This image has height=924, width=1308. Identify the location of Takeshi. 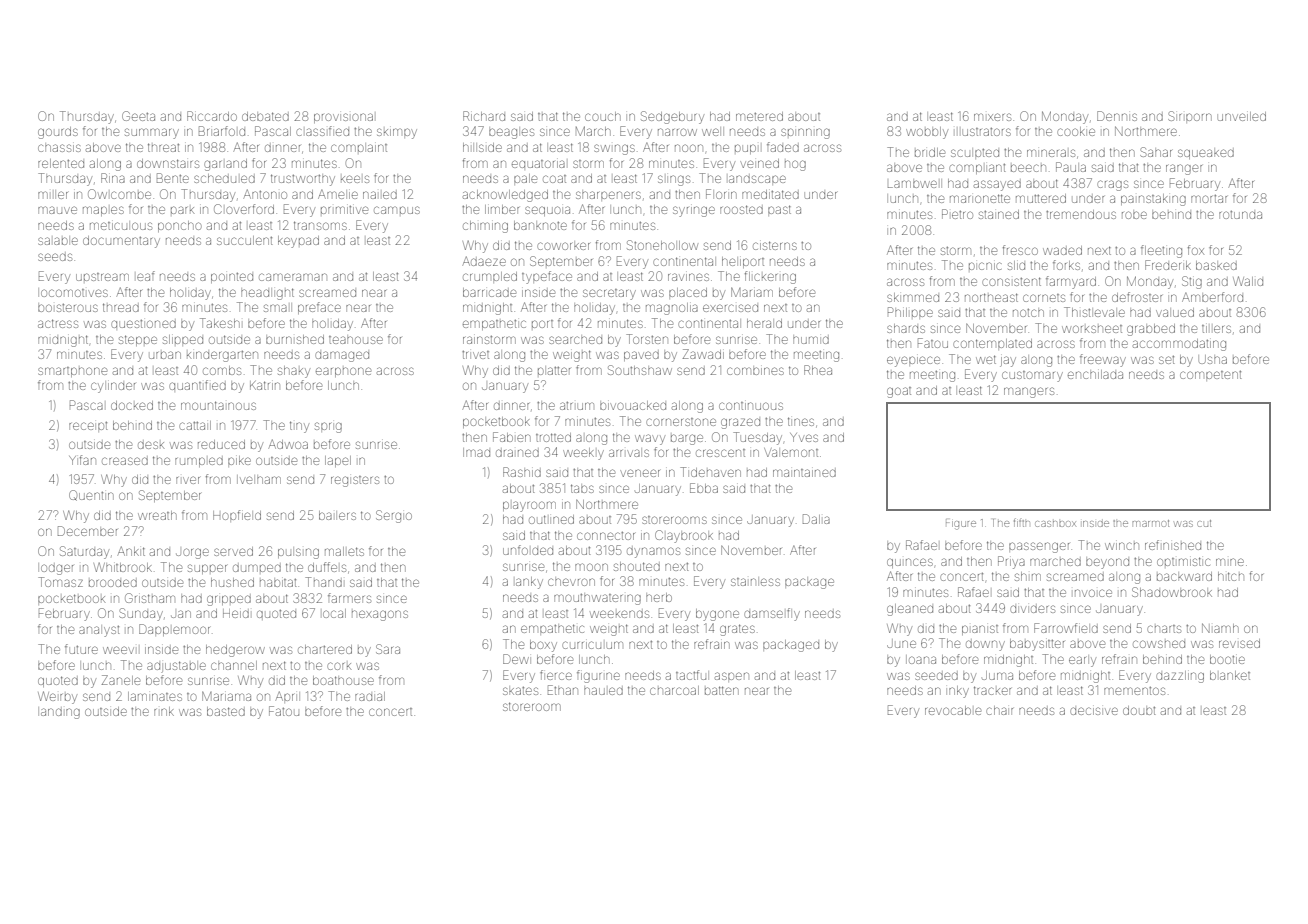
(220, 323).
